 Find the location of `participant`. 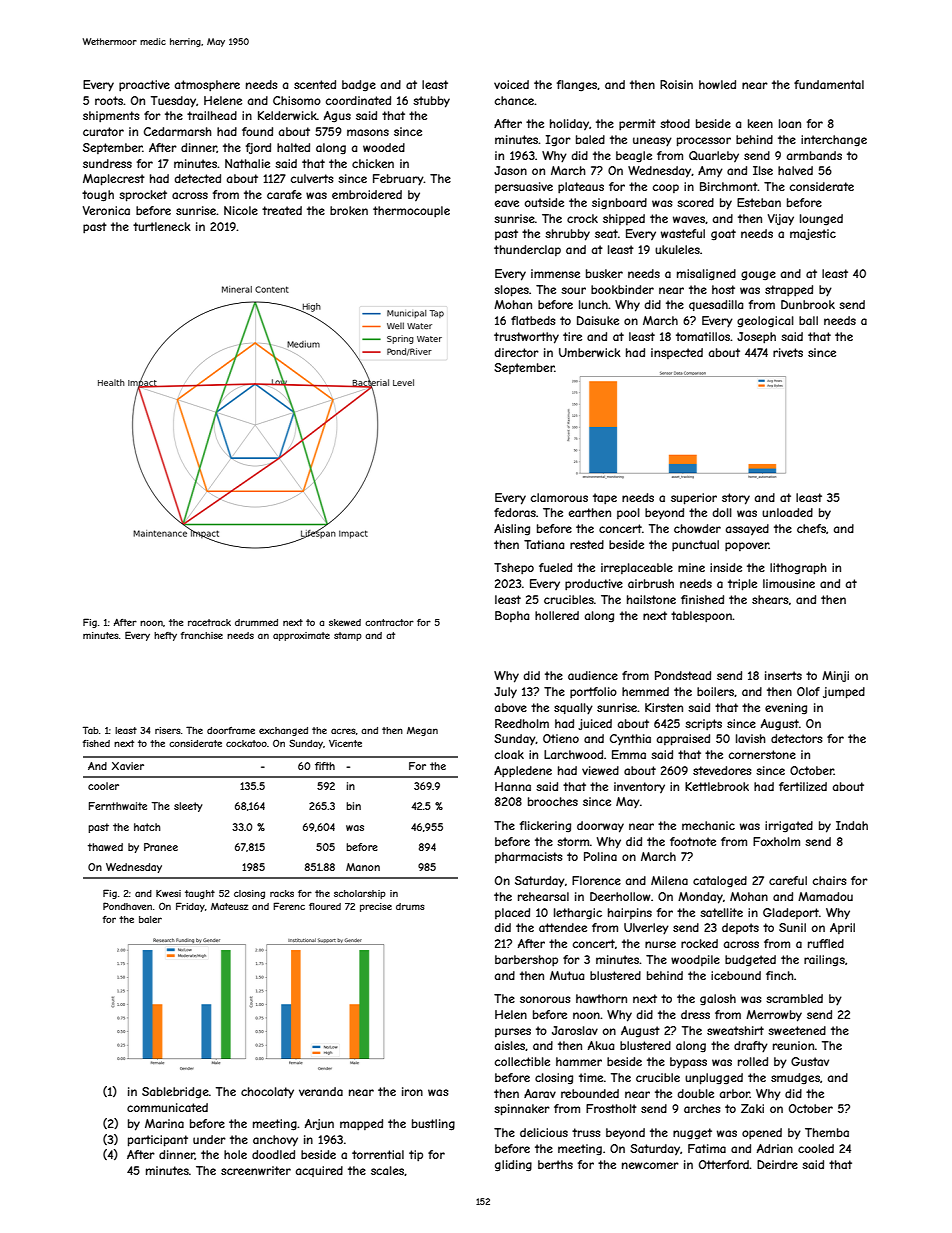

participant is located at coordinates (158, 1141).
